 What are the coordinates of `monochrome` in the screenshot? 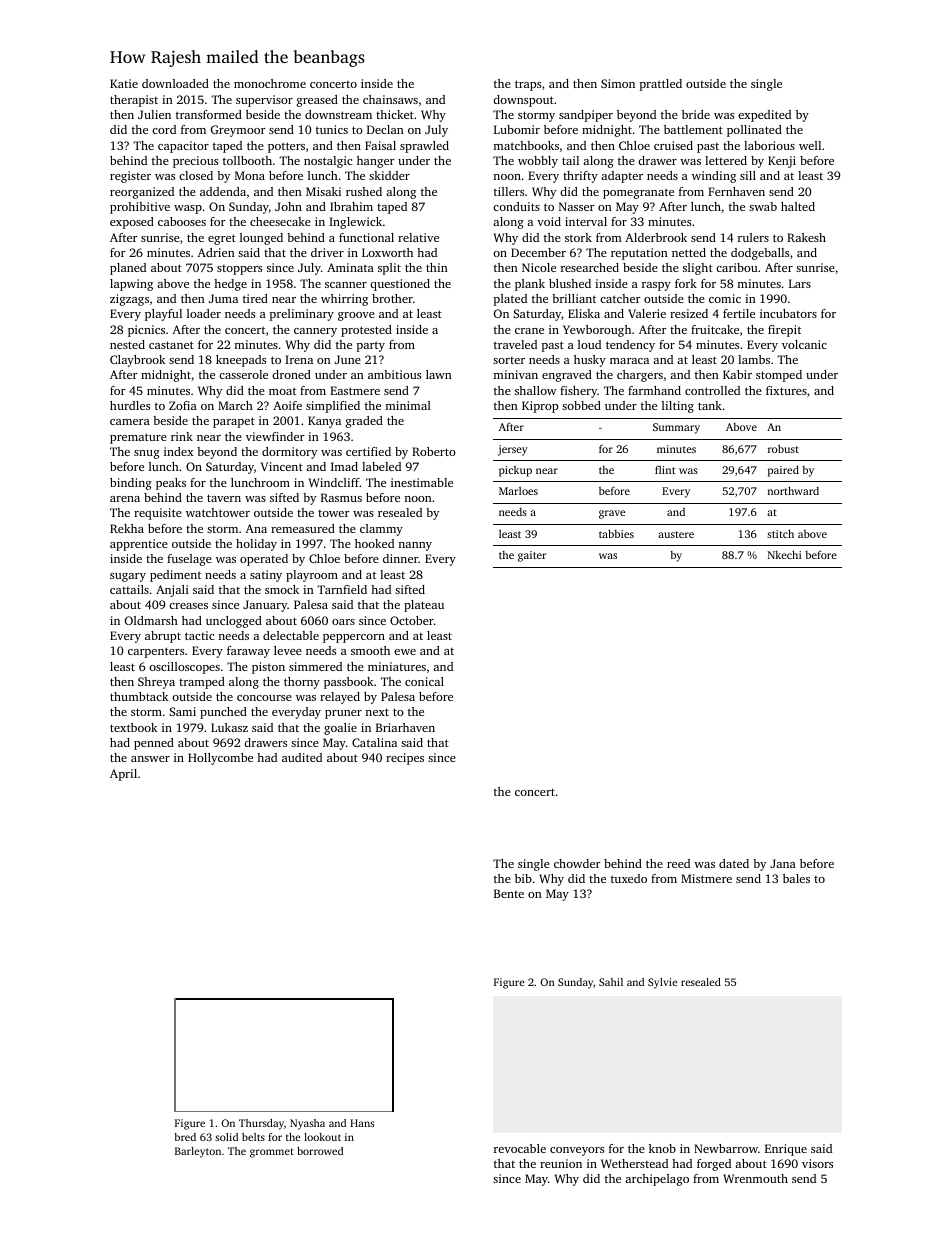 It's located at (270, 83).
